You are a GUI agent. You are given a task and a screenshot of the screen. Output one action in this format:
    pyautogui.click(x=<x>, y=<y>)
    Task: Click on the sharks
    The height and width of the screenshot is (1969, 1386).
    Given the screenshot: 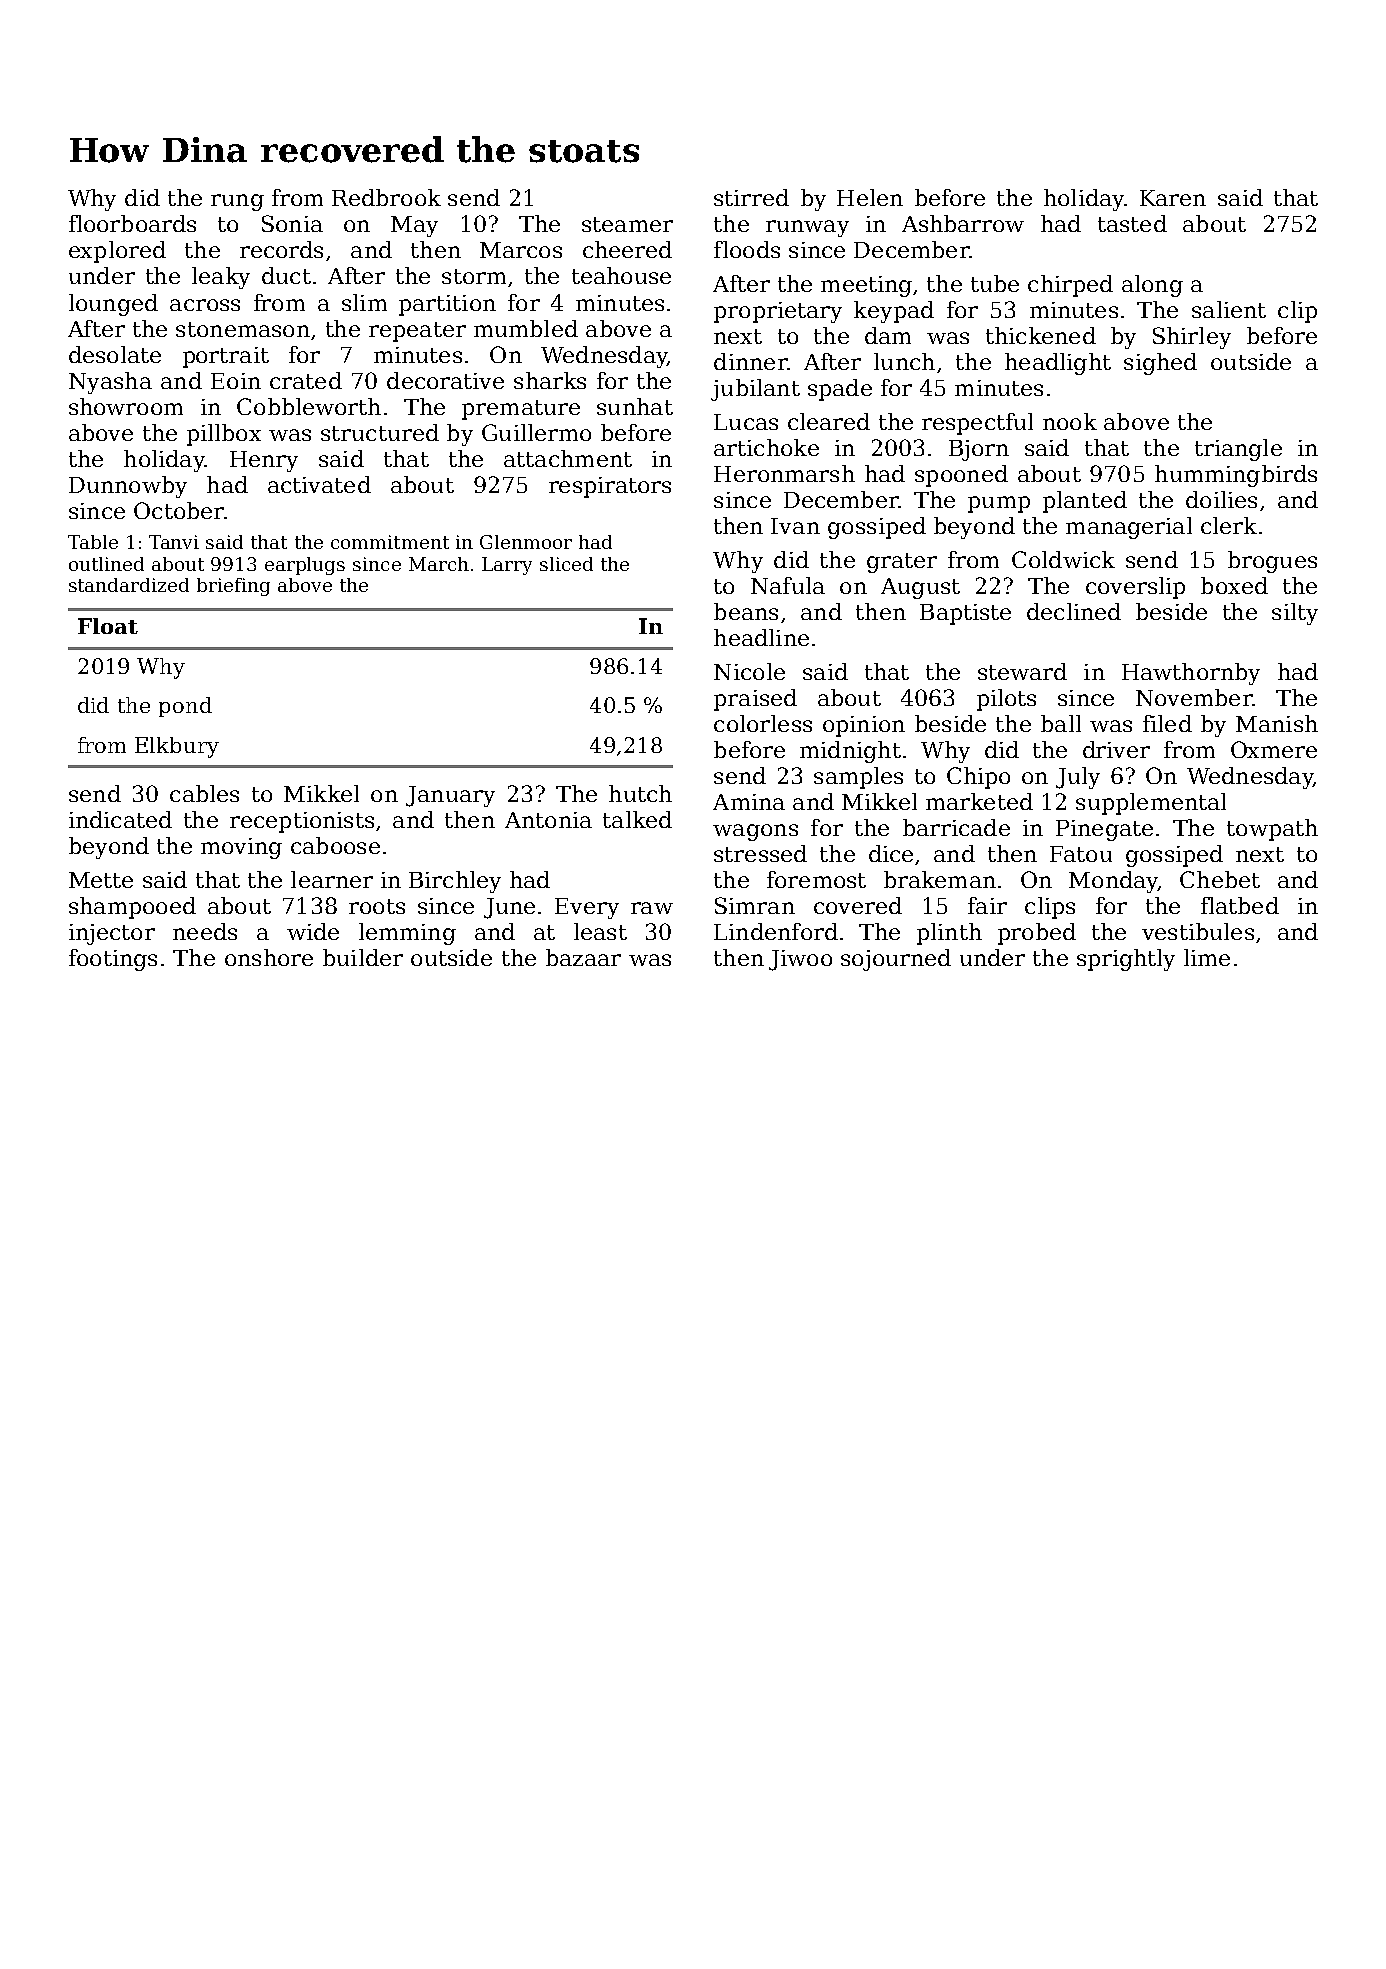 What is the action you would take?
    pyautogui.click(x=550, y=380)
